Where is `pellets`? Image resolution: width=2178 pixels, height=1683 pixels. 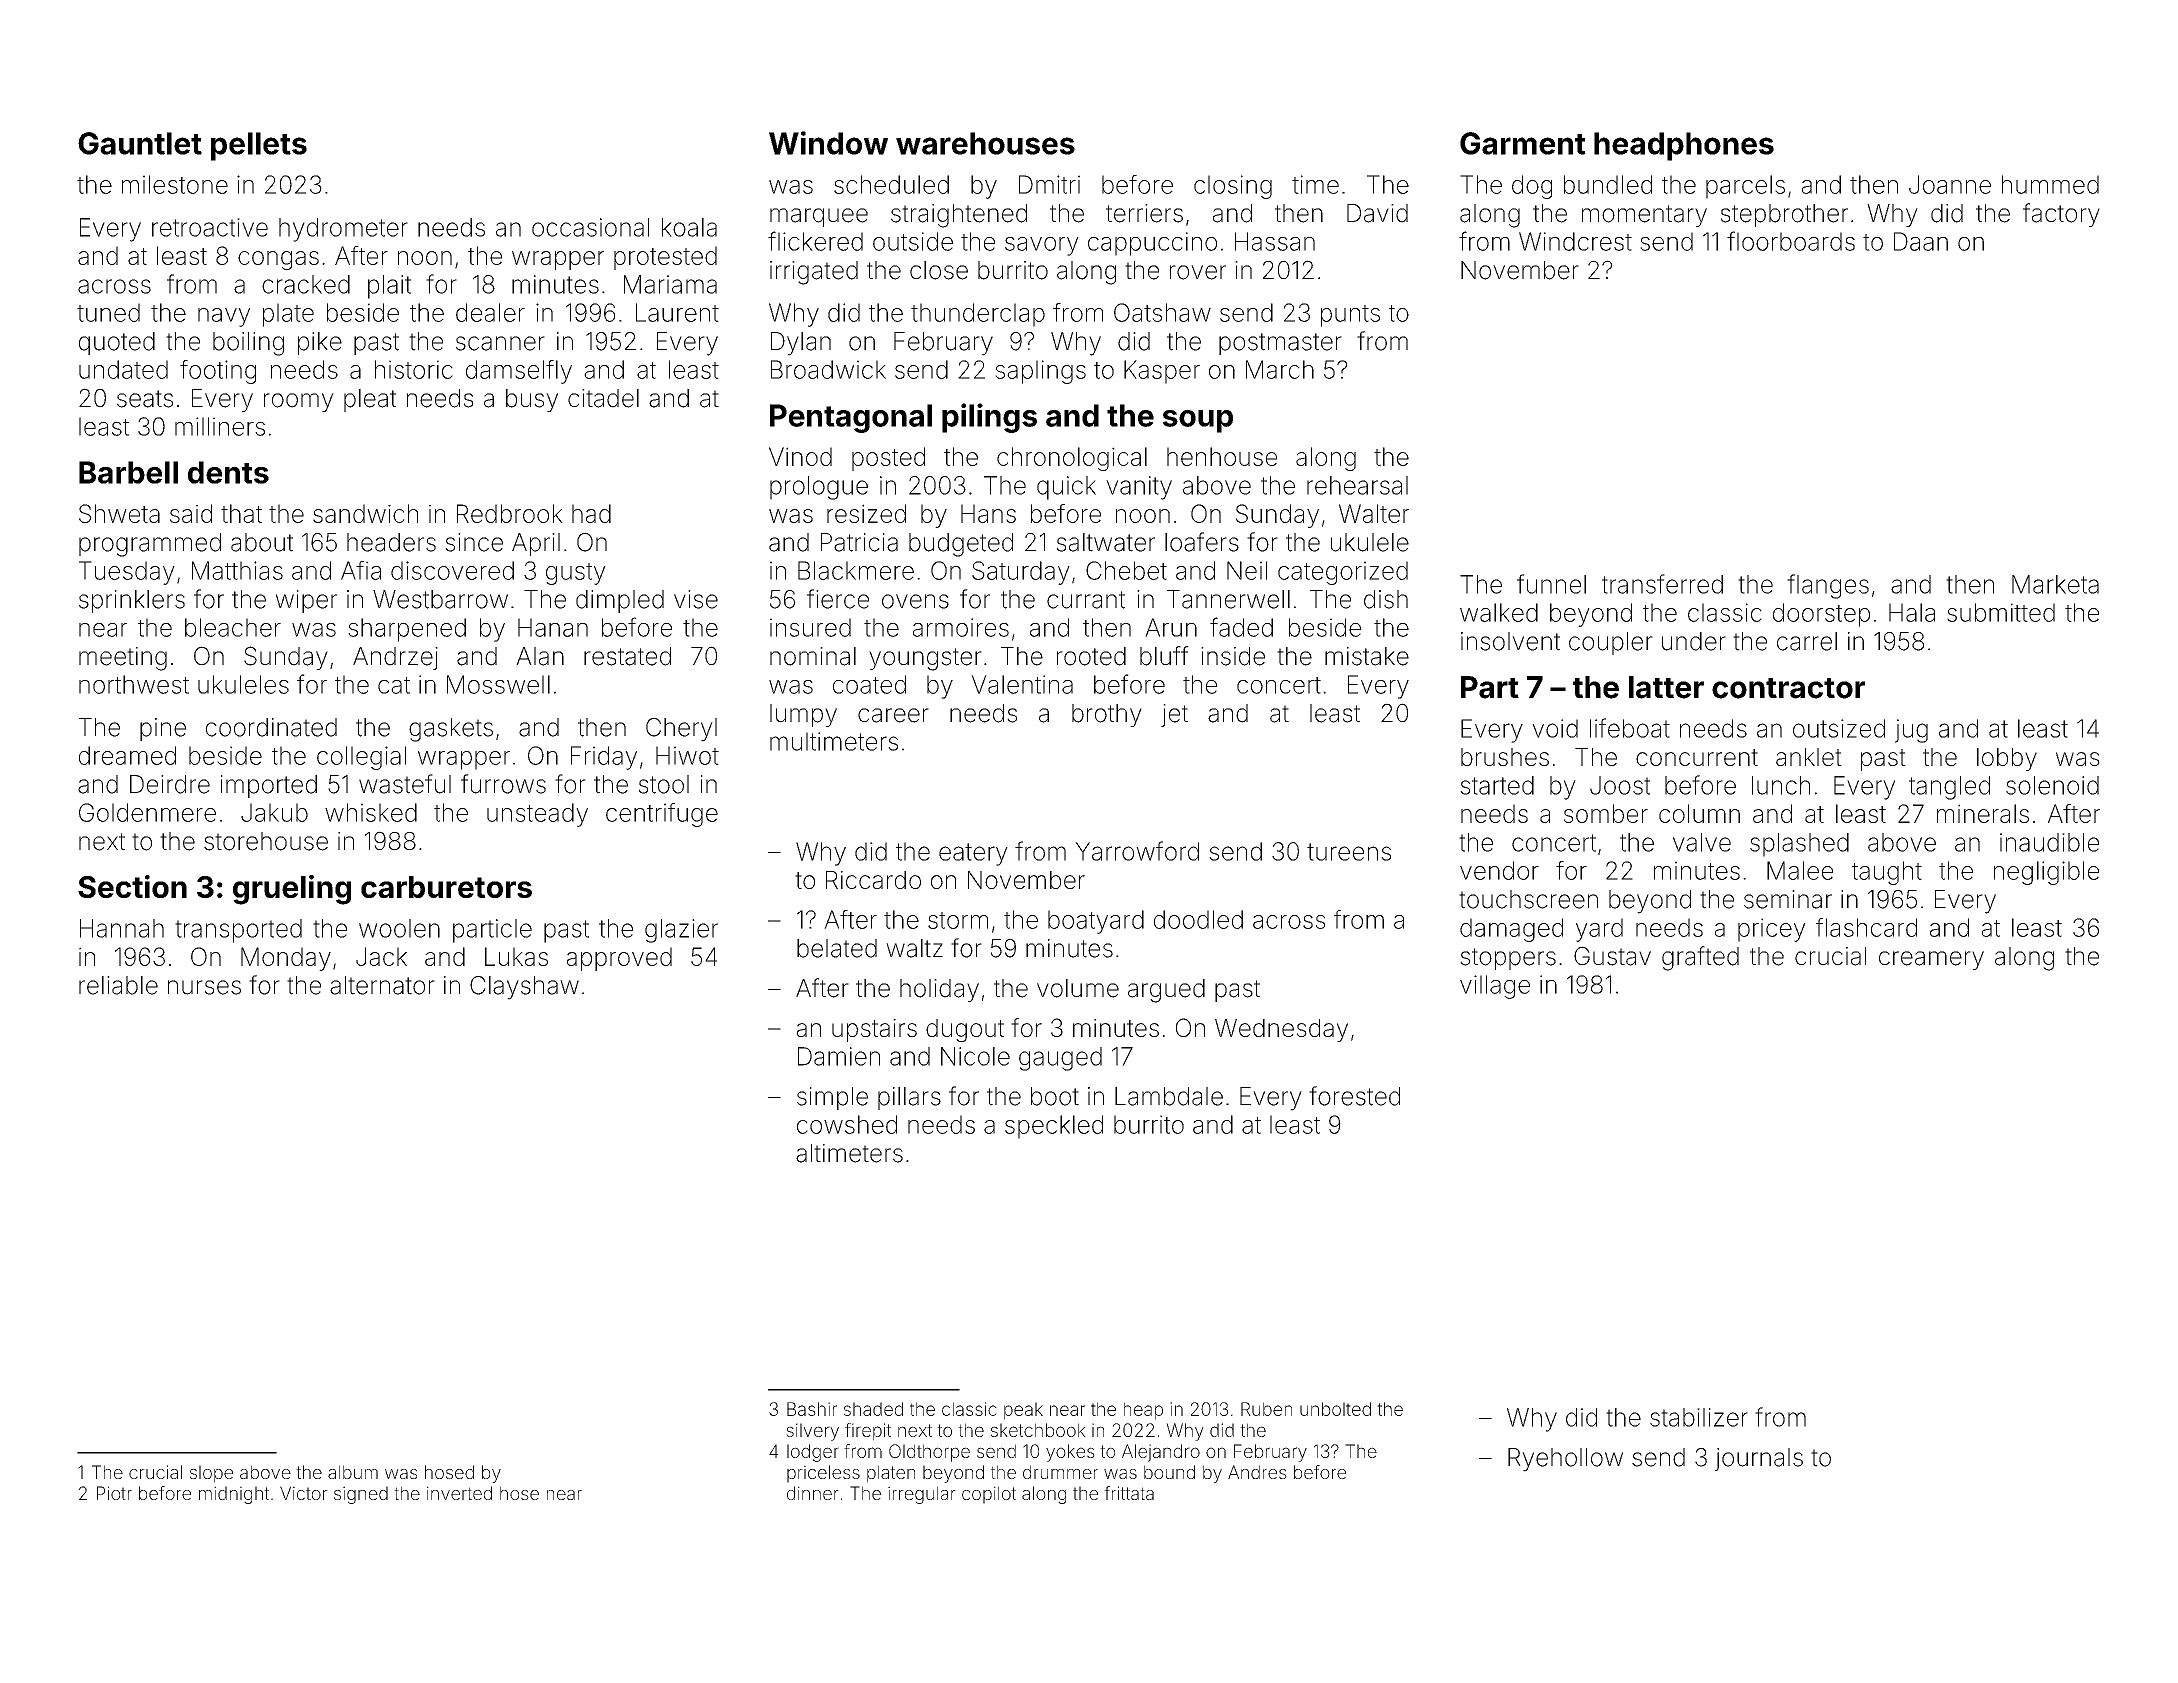
pellets is located at coordinates (259, 146).
